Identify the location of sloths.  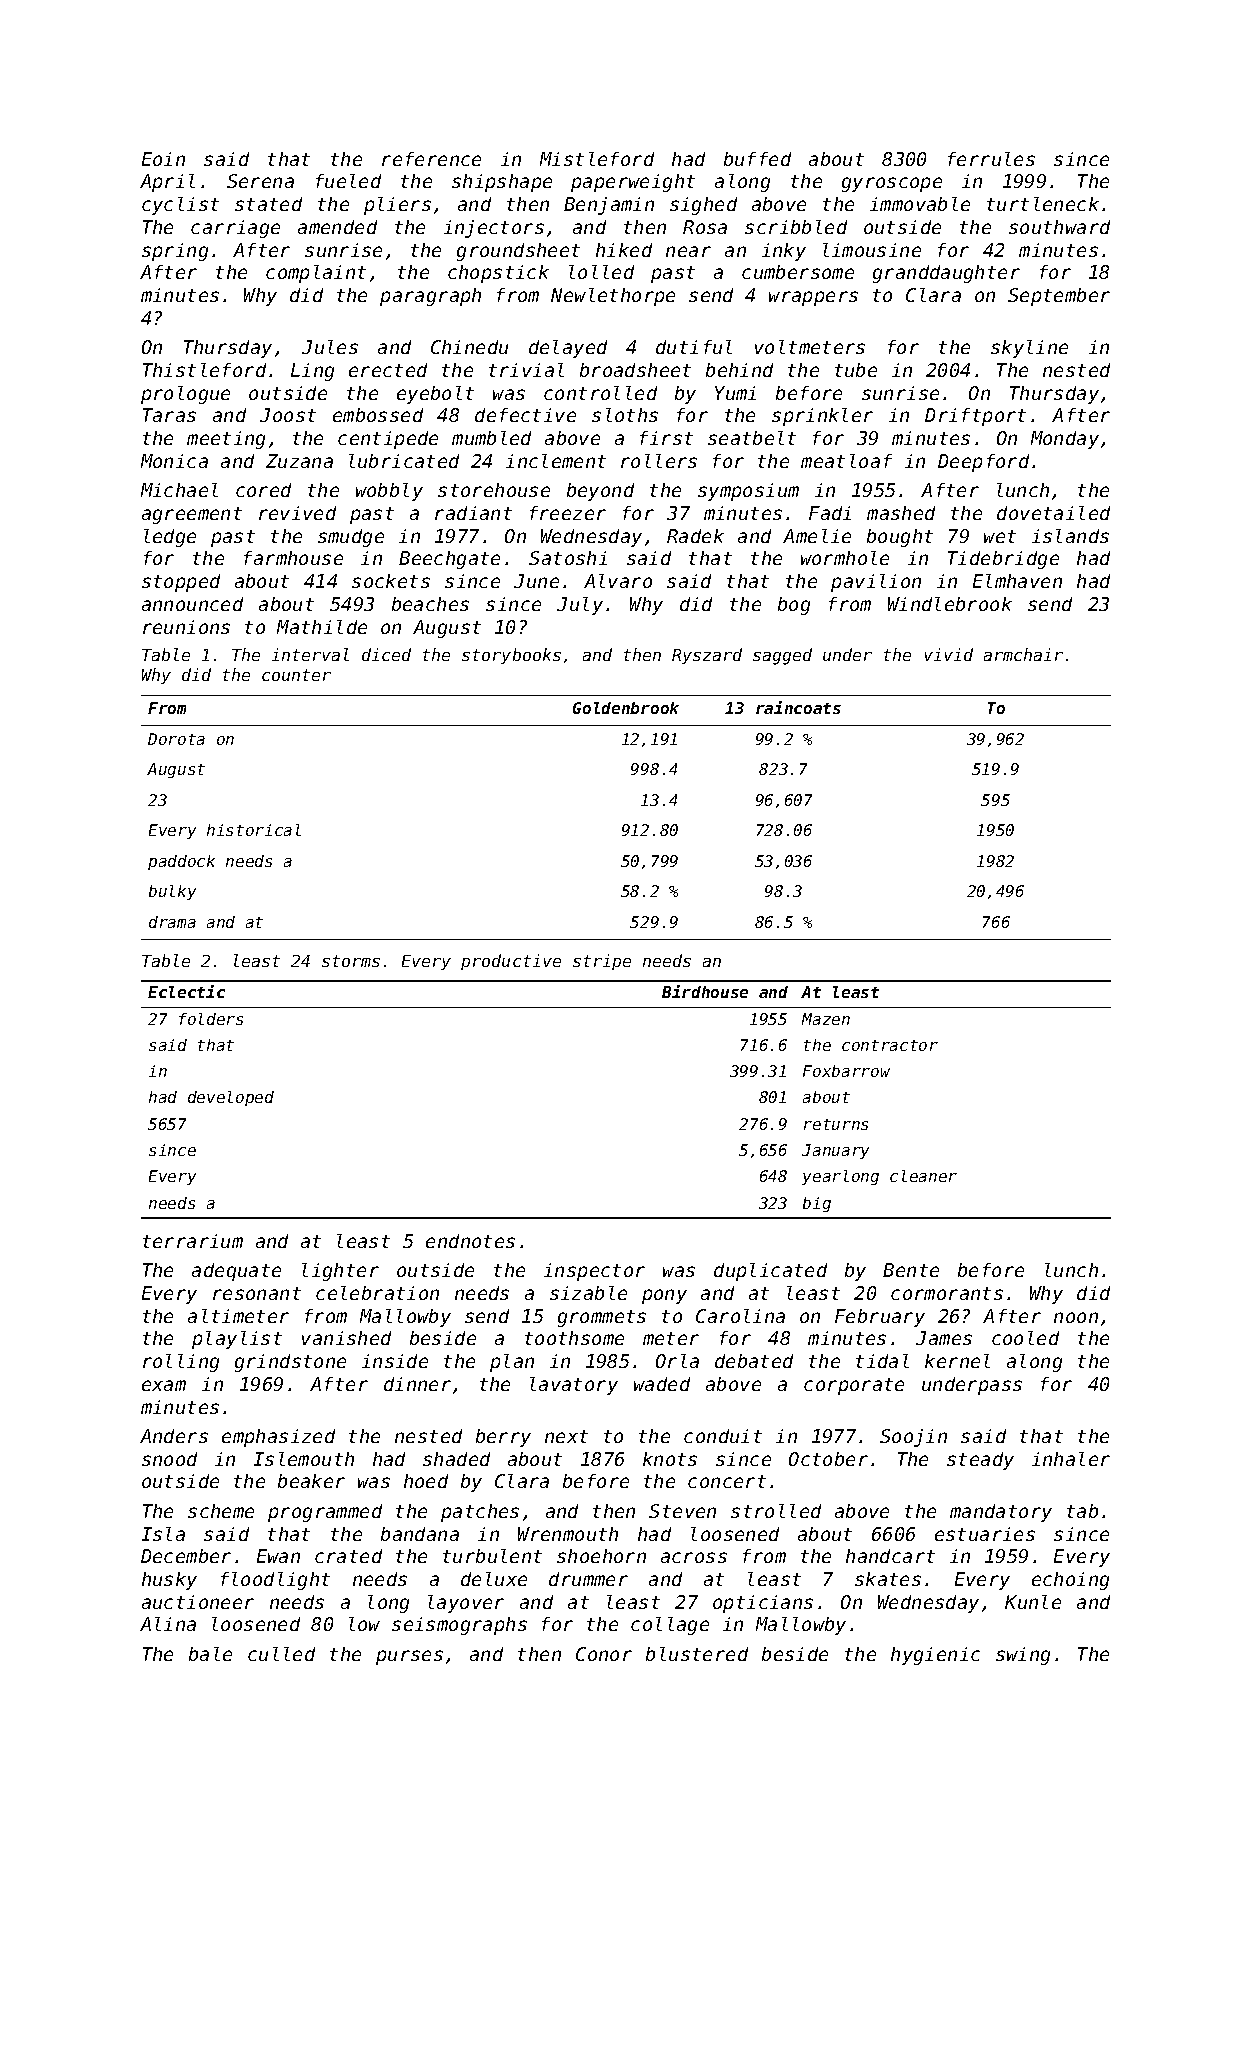
(625, 415).
